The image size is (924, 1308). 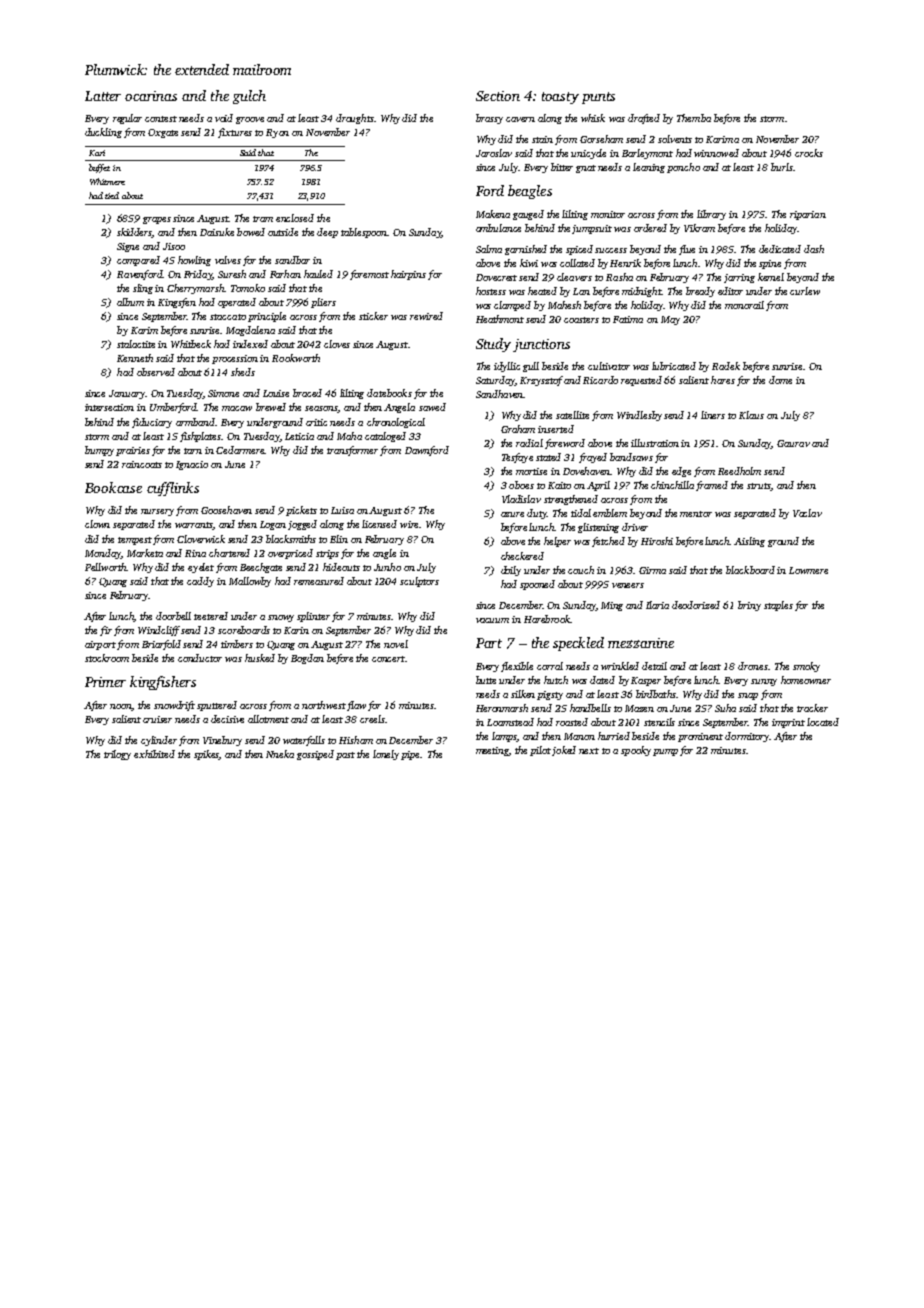 I want to click on Mallowby, so click(x=250, y=582).
